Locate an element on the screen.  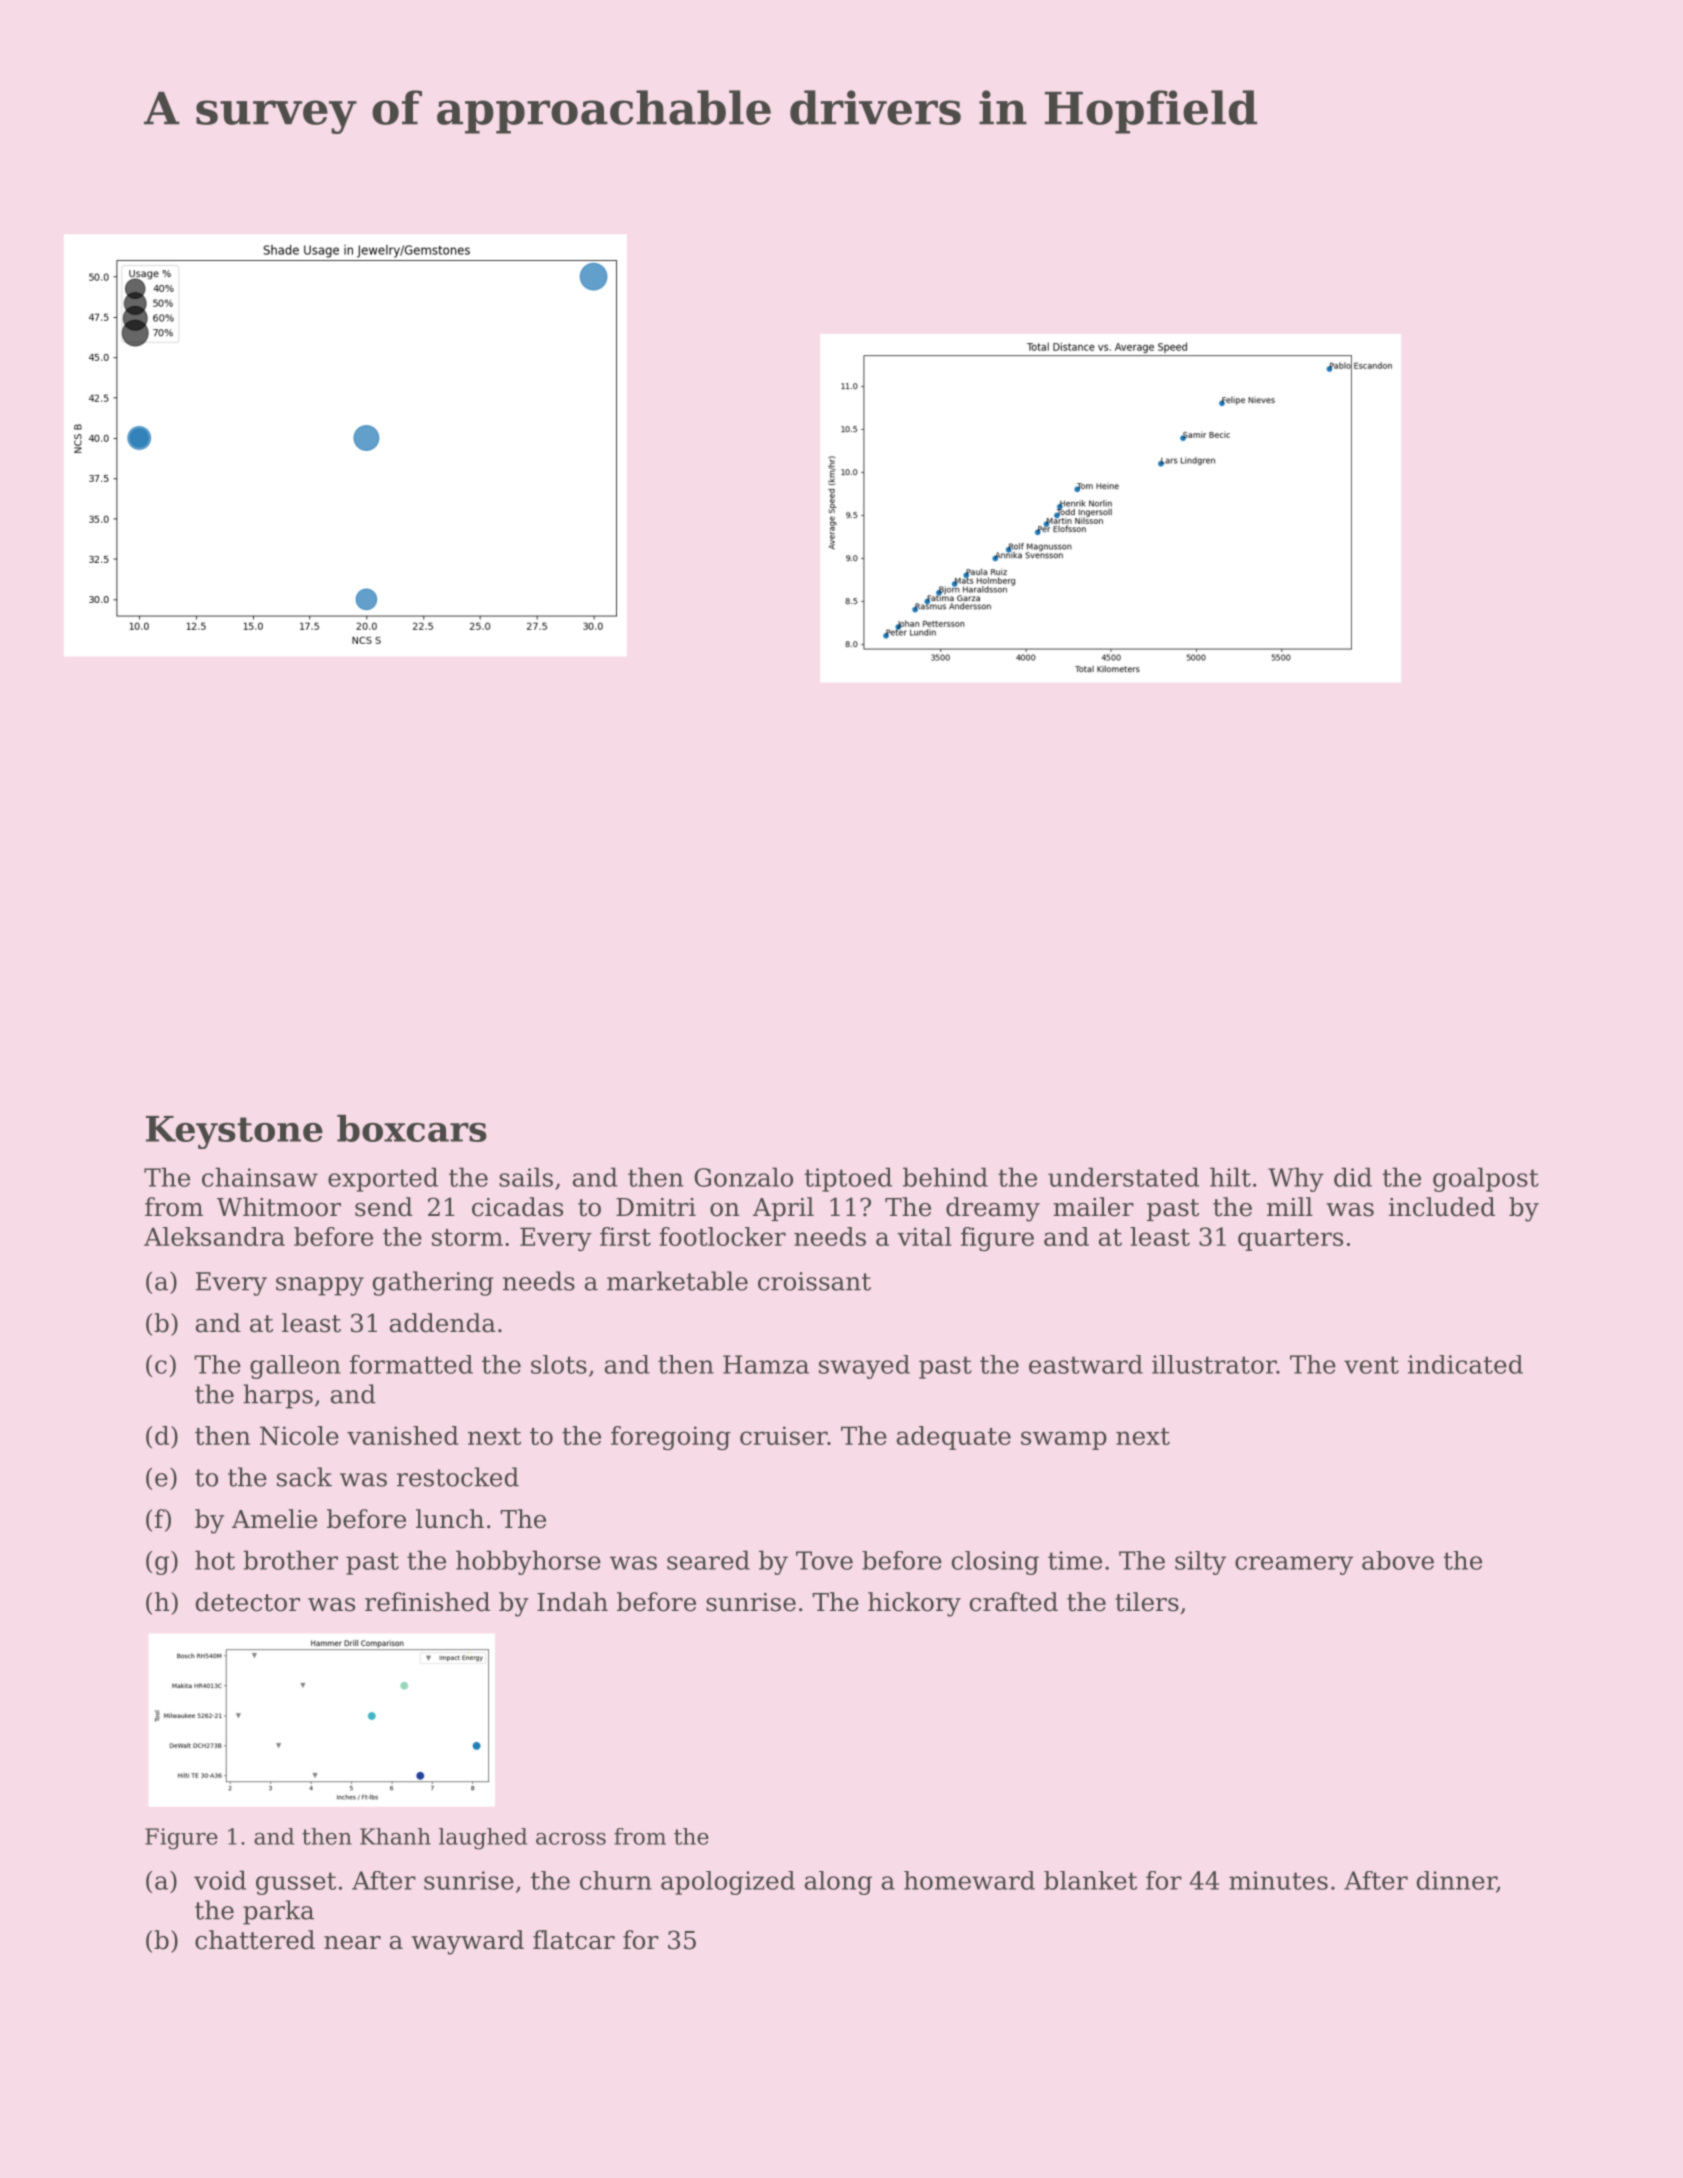
detector is located at coordinates (248, 1602).
